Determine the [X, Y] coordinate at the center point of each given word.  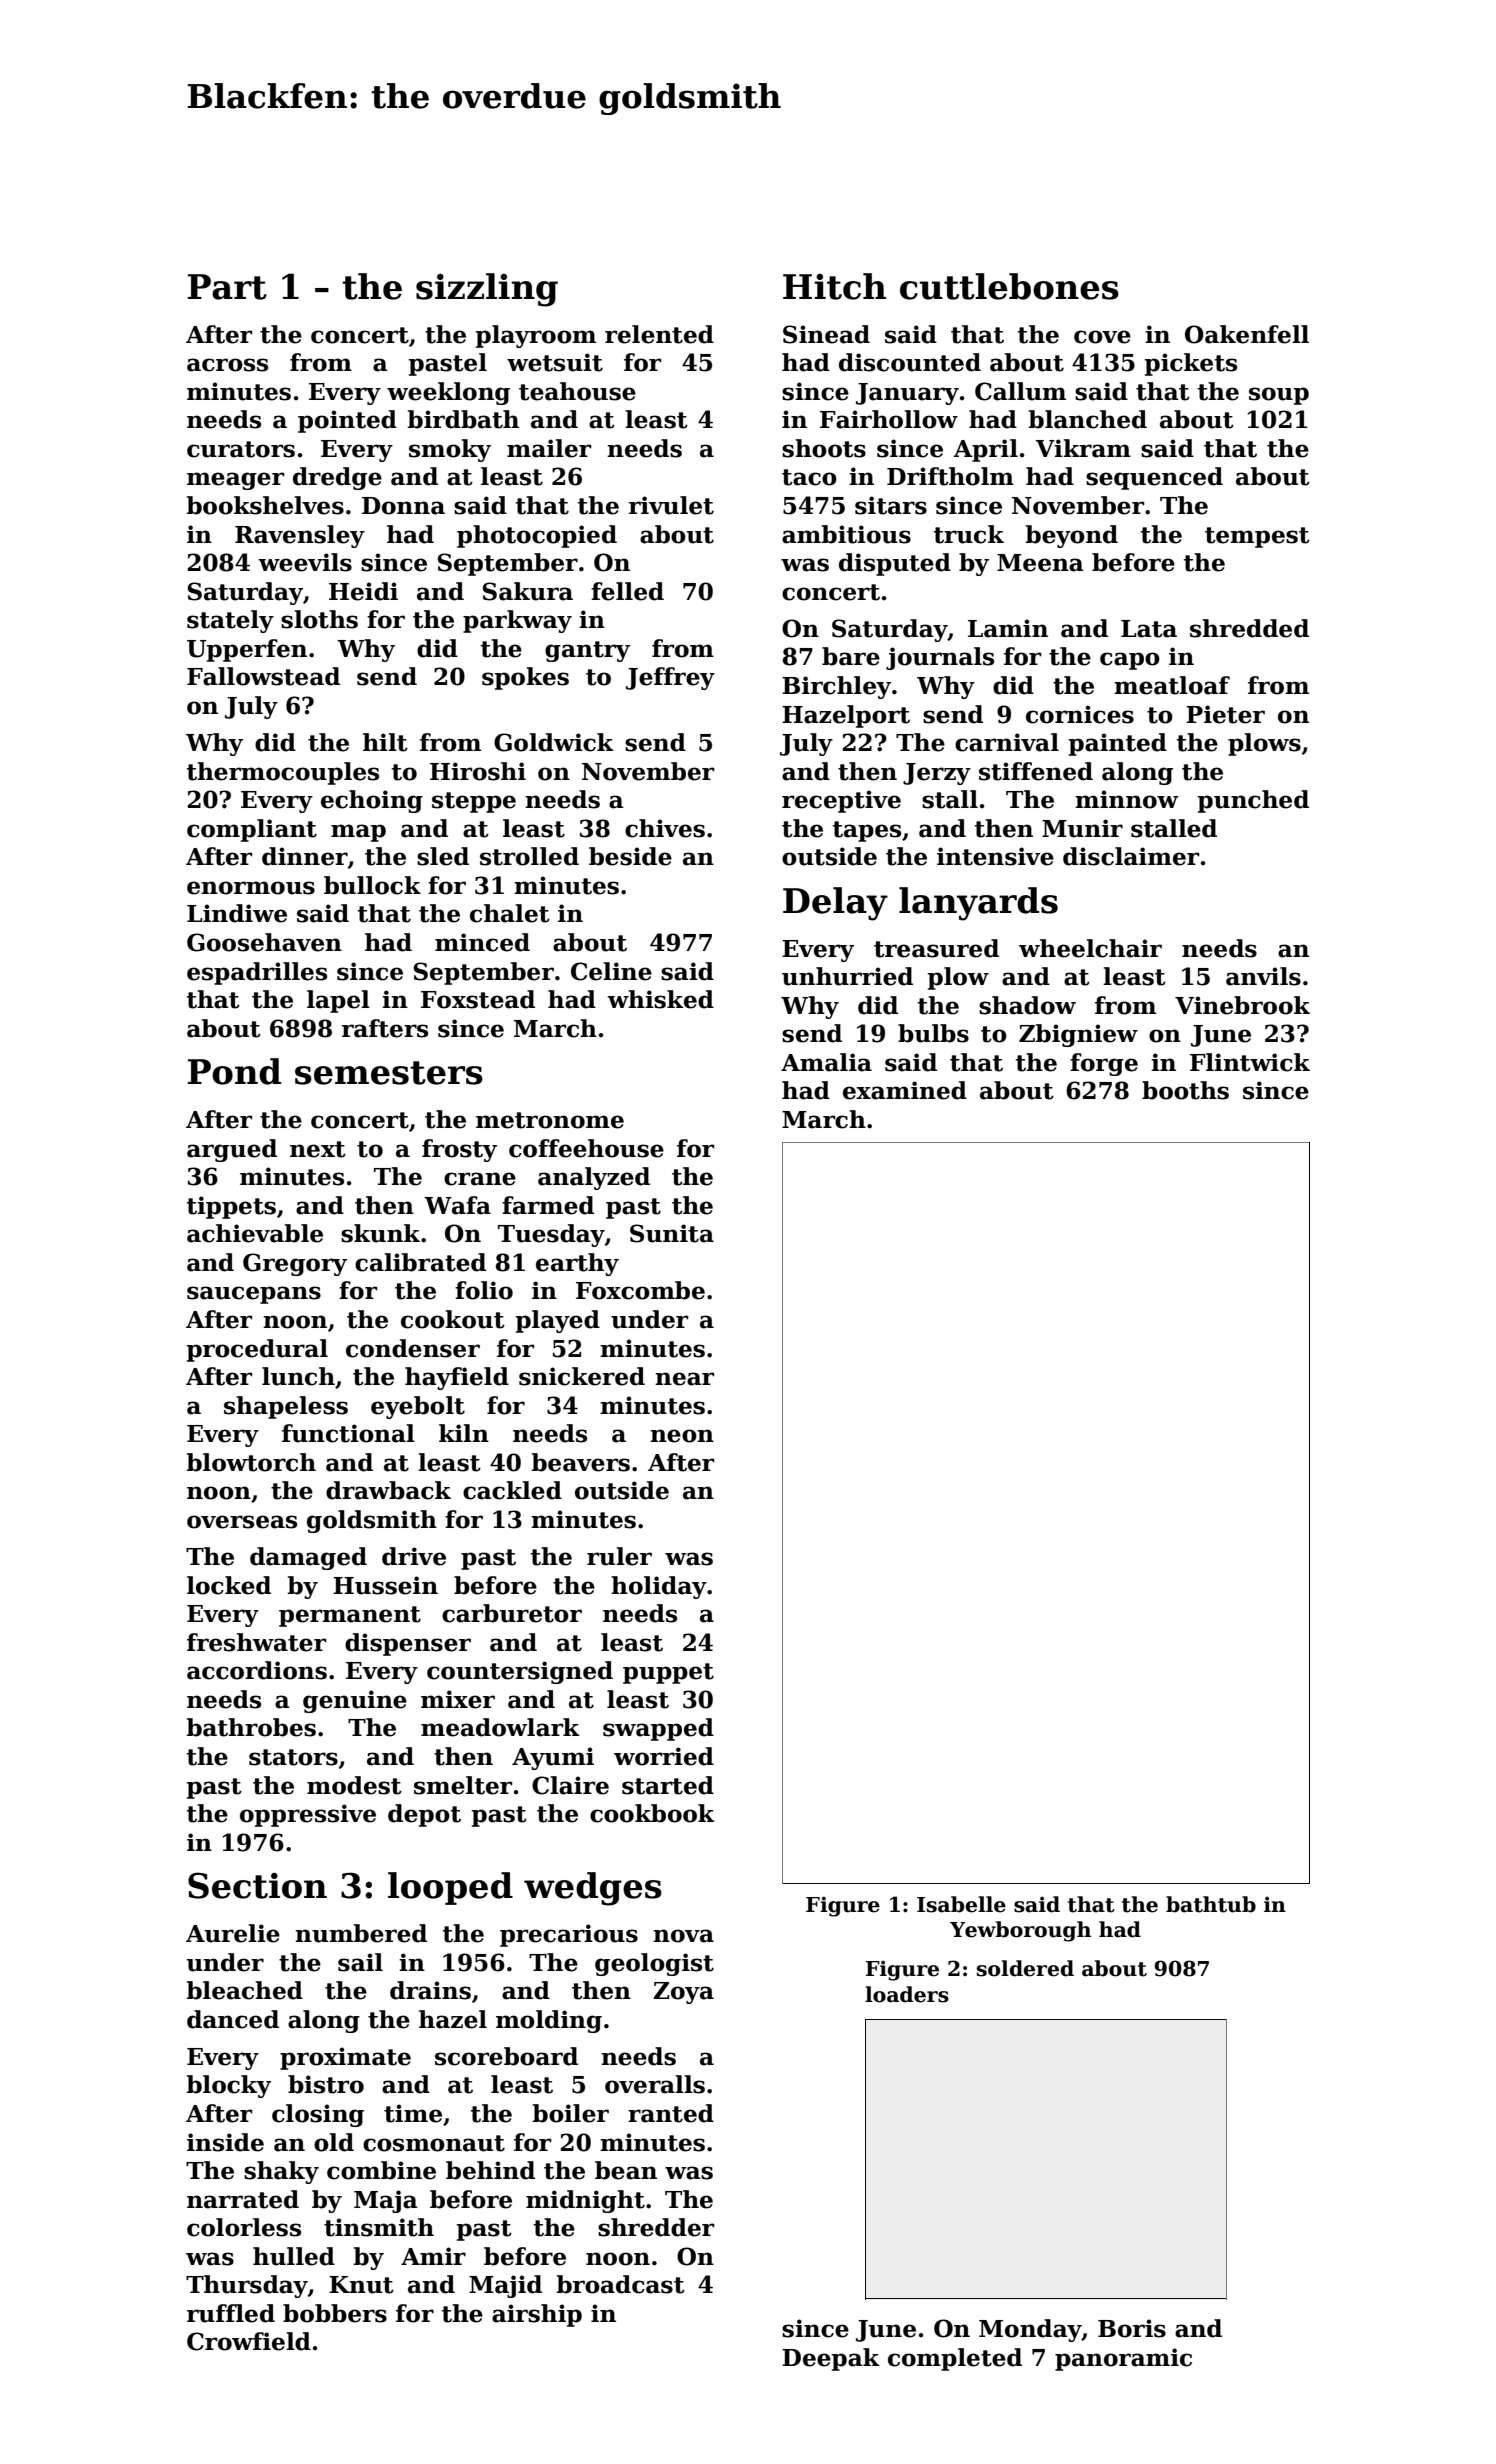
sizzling [487, 290]
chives [665, 828]
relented [659, 334]
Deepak [831, 2359]
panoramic [1123, 2359]
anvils [1263, 976]
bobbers [335, 2313]
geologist [654, 1964]
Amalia [826, 1062]
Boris [1132, 2328]
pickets [1191, 364]
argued [232, 1150]
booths [1185, 1090]
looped [450, 1888]
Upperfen [247, 650]
